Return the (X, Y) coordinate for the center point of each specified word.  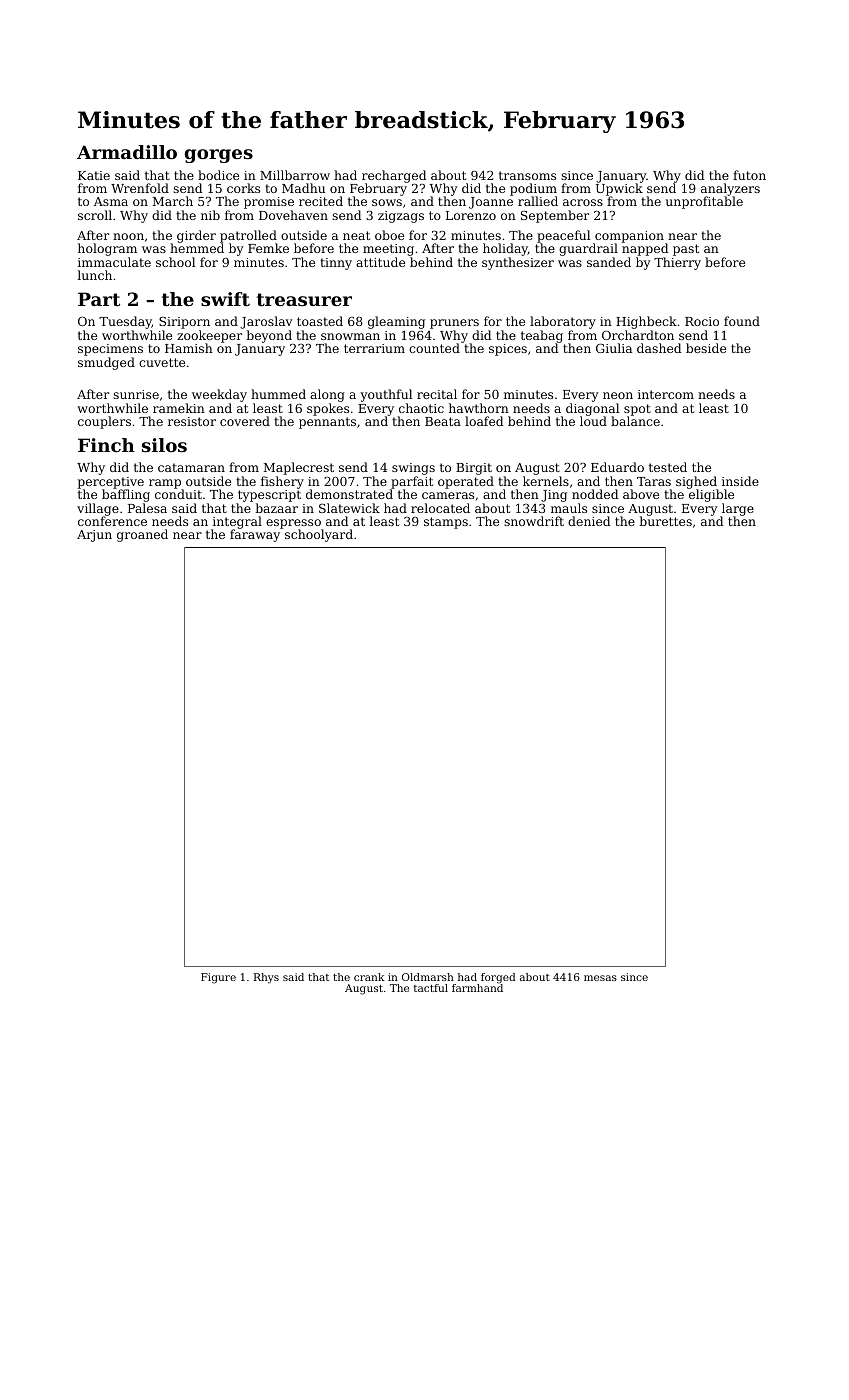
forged (498, 978)
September (555, 216)
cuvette (162, 362)
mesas (600, 978)
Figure (218, 978)
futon (749, 175)
